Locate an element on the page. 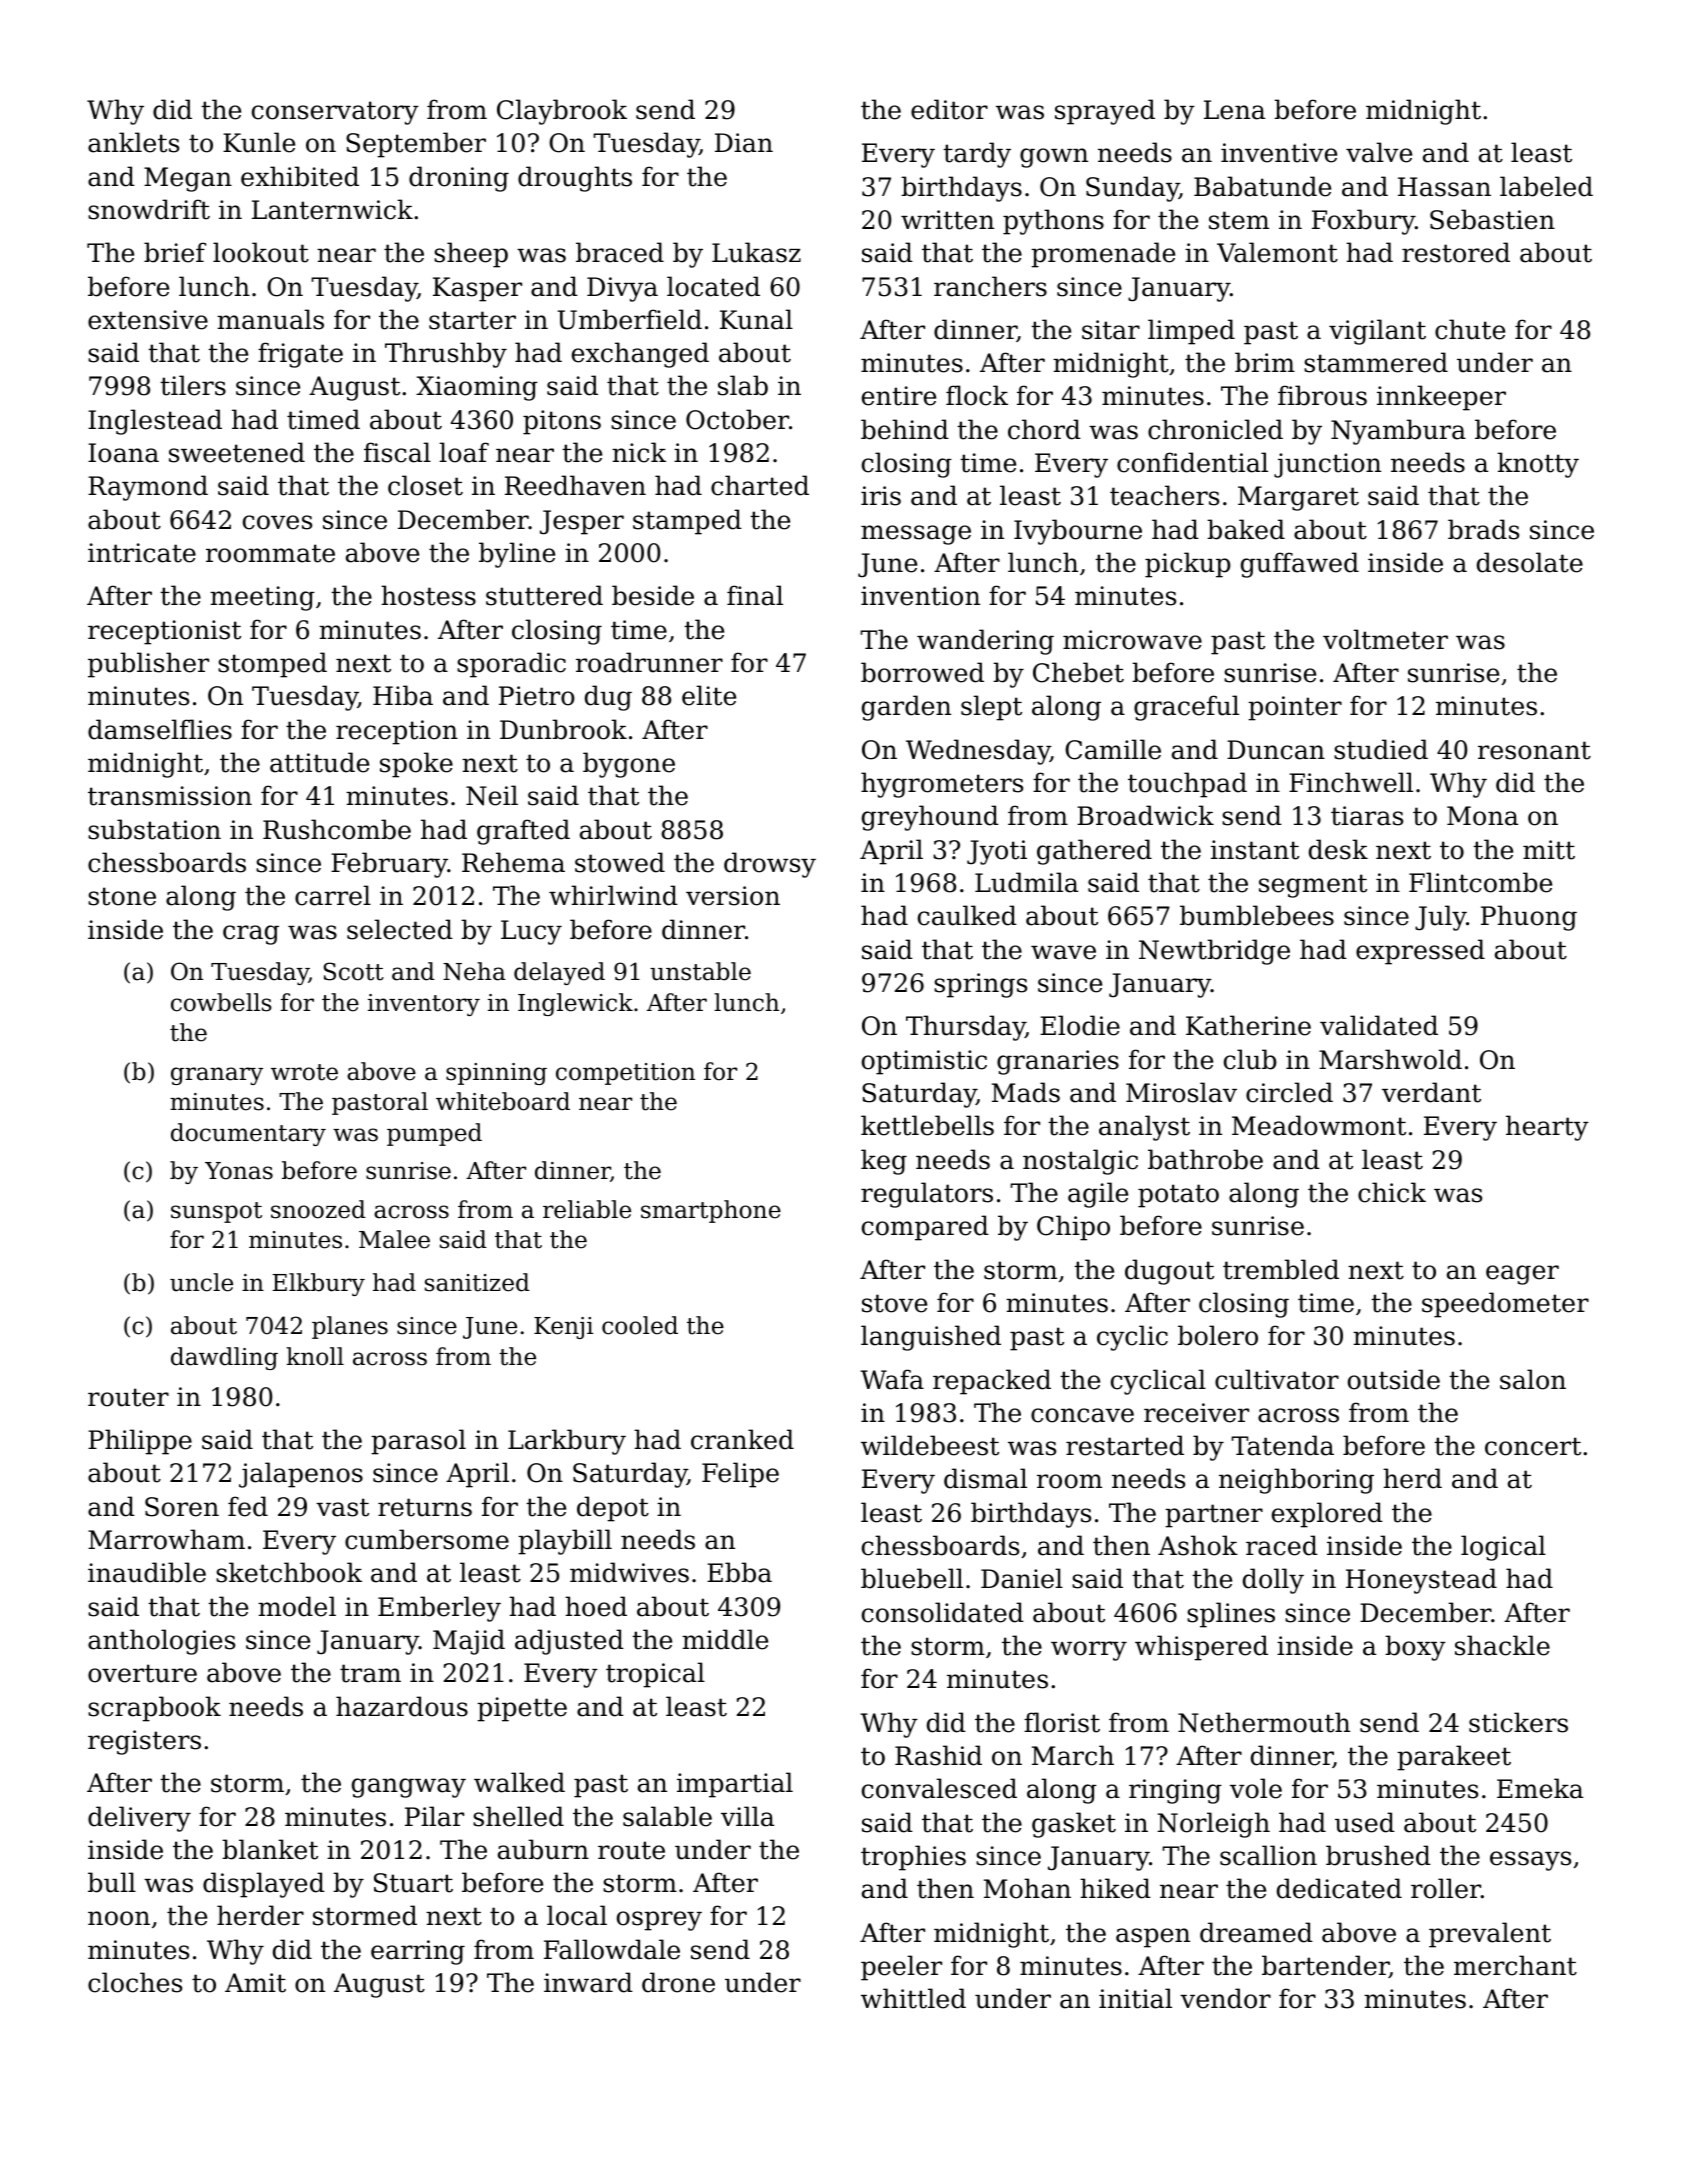  cloches is located at coordinates (135, 1982).
